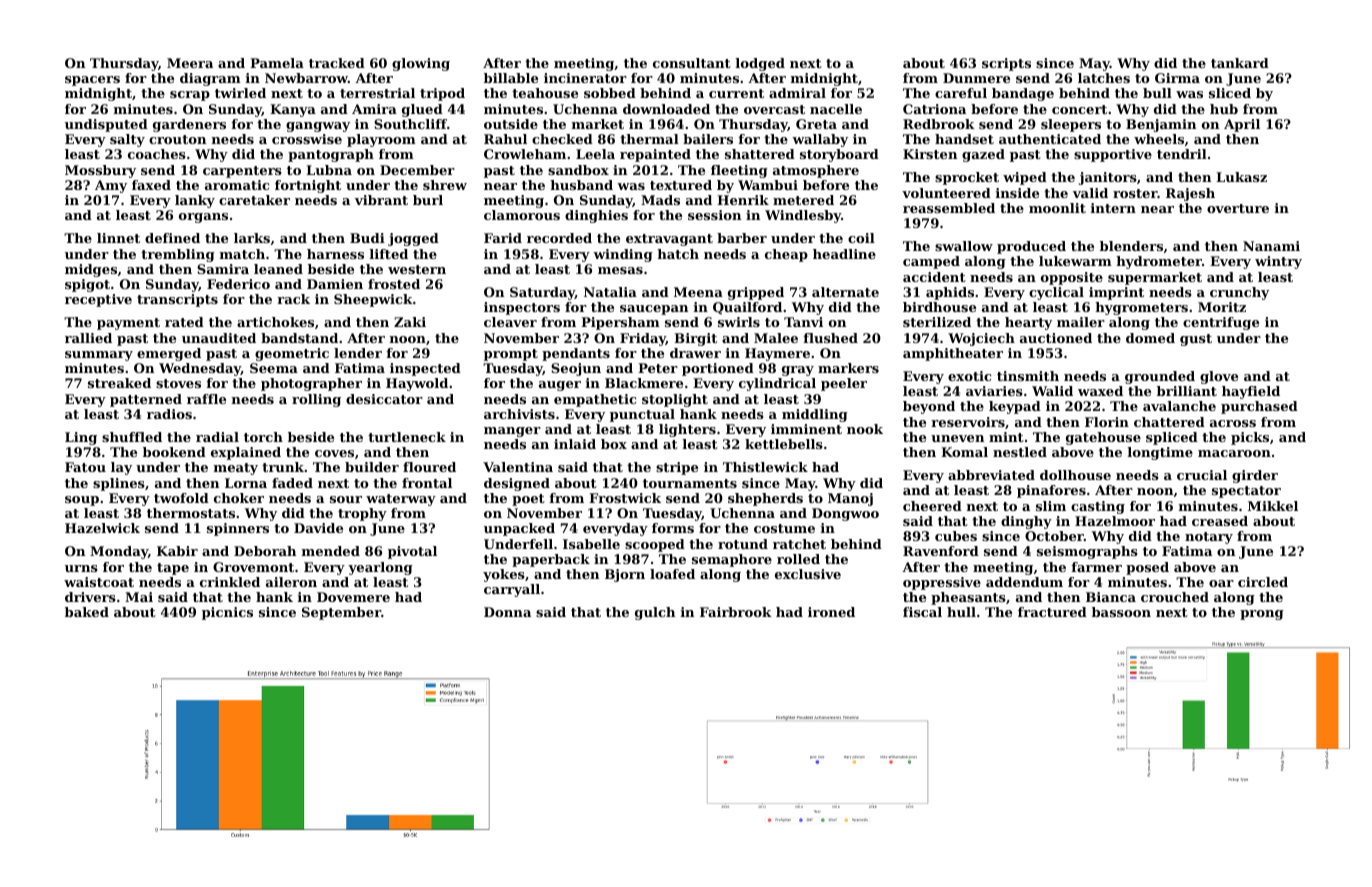 This screenshot has width=1372, height=887. What do you see at coordinates (277, 63) in the screenshot?
I see `Pamela` at bounding box center [277, 63].
